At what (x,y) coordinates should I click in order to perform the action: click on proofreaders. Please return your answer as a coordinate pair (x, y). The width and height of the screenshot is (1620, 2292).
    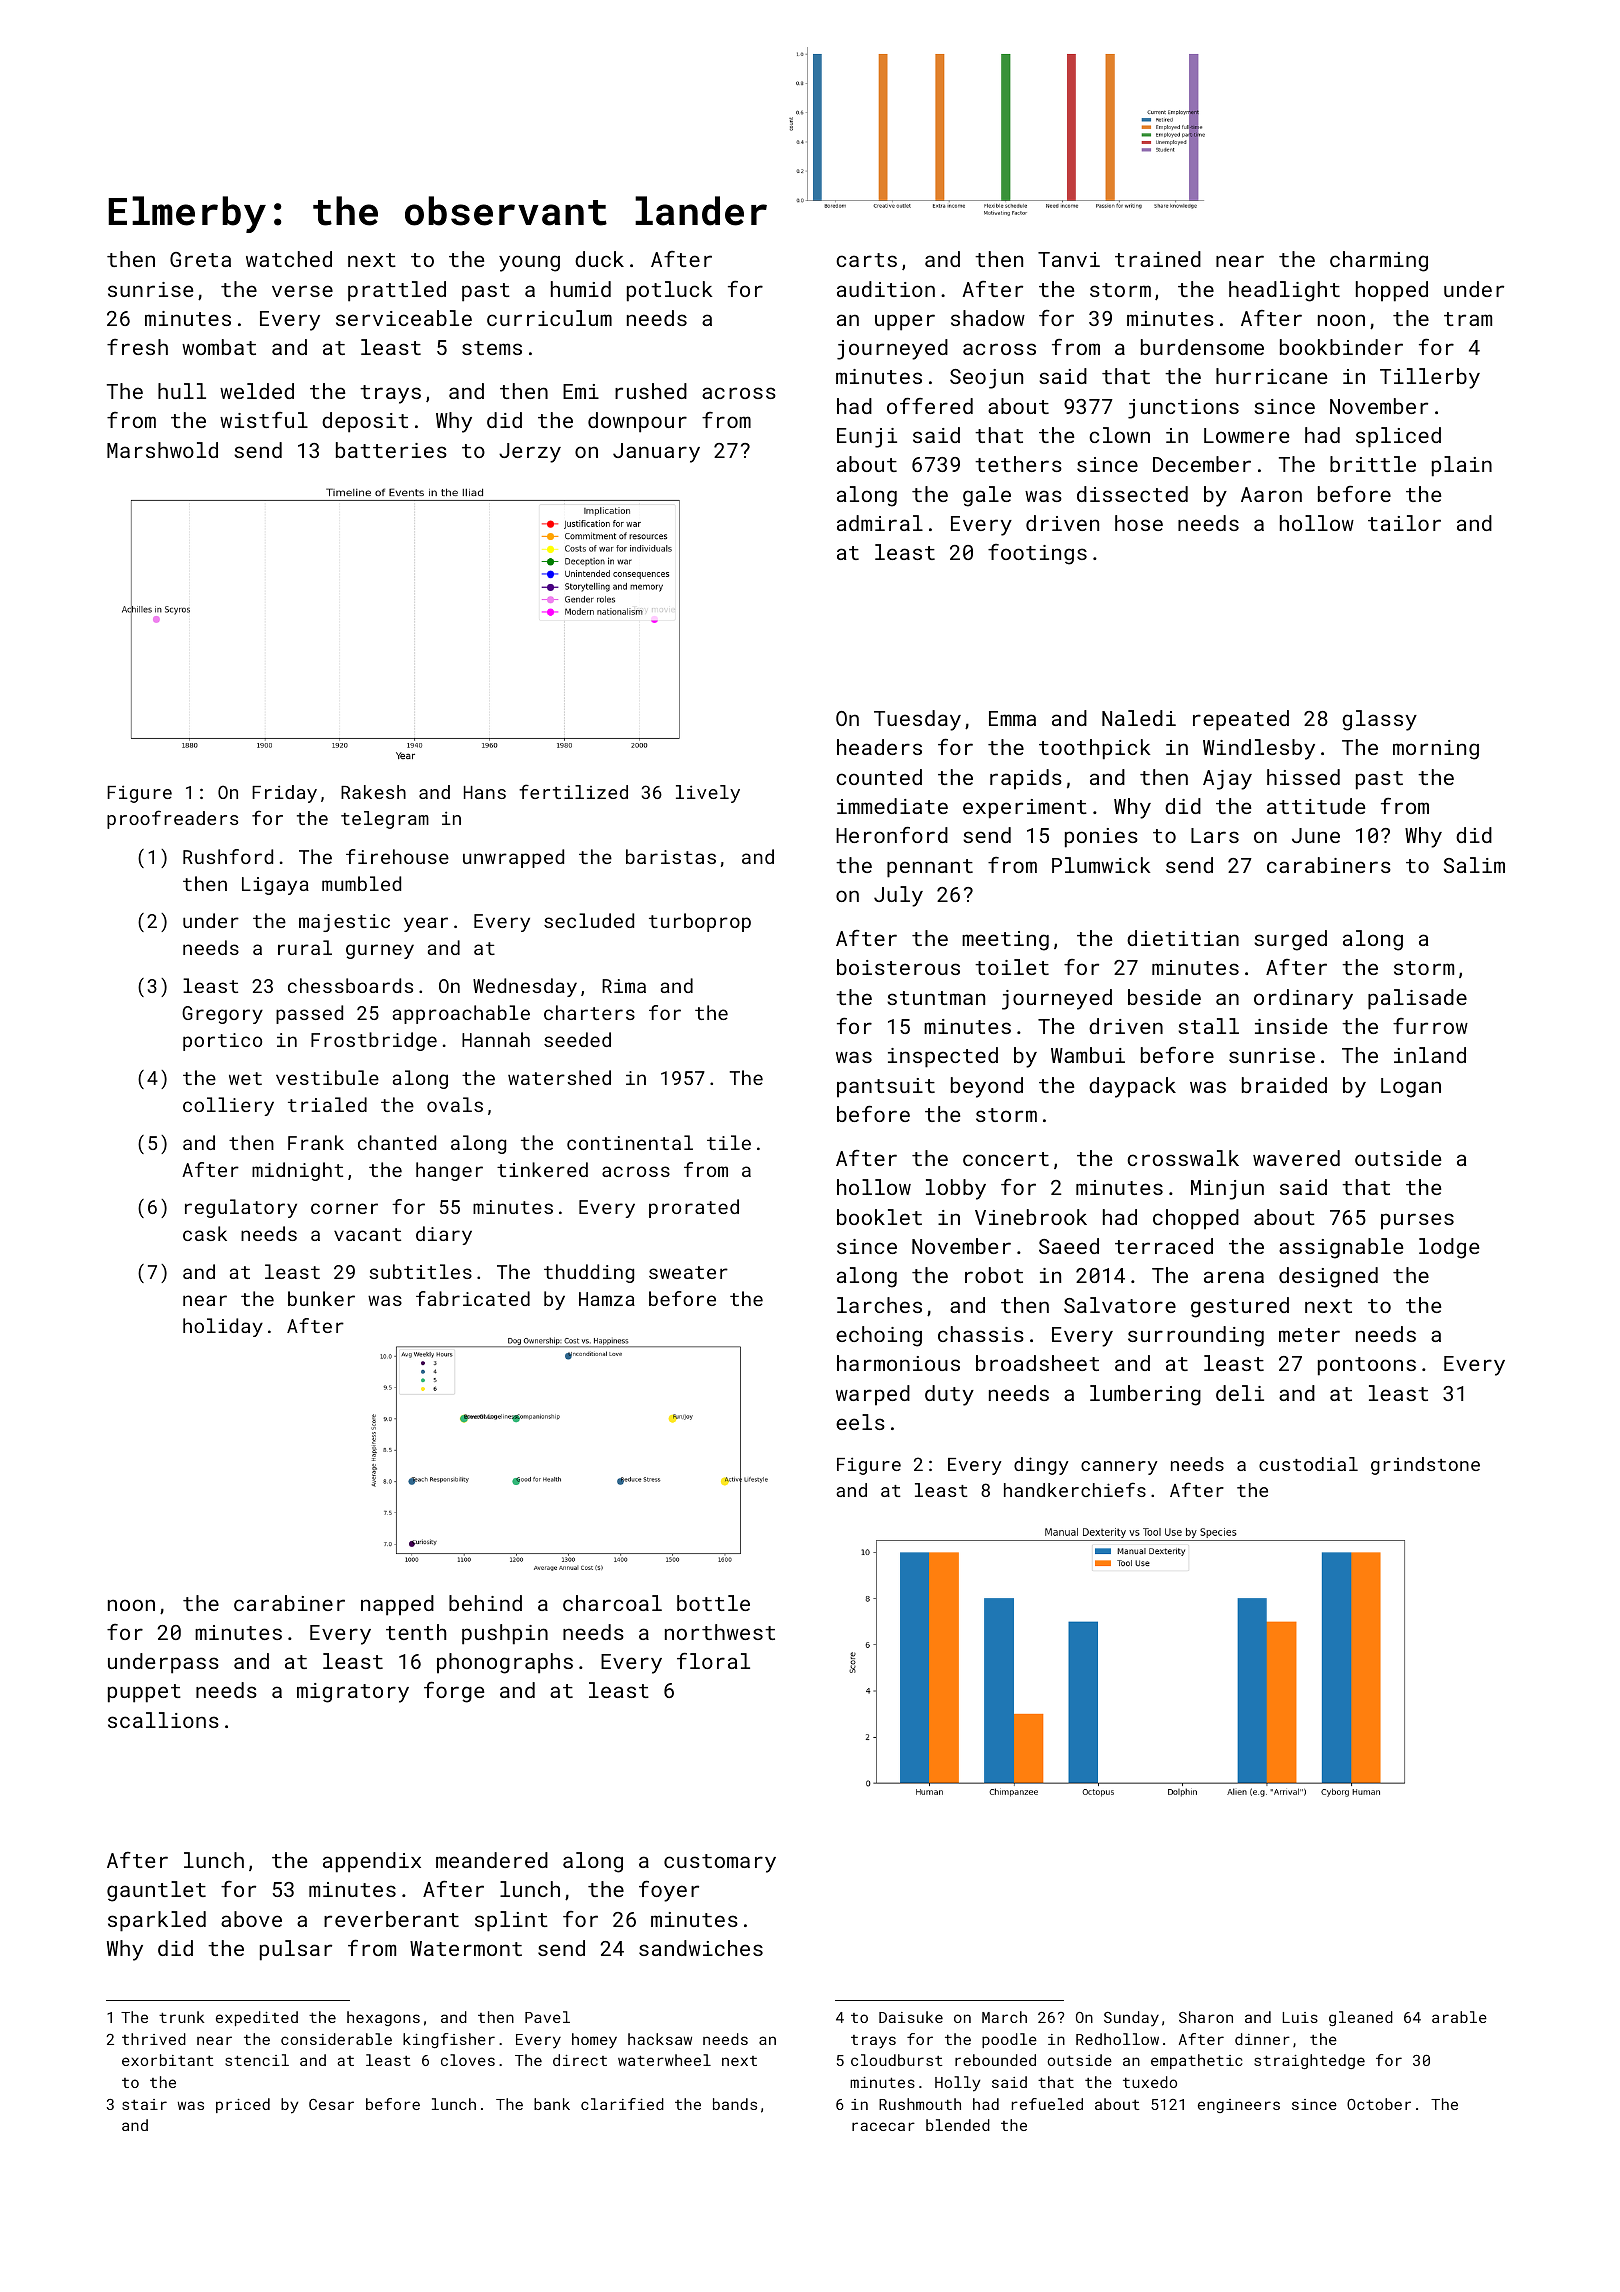
    Looking at the image, I should click on (172, 819).
